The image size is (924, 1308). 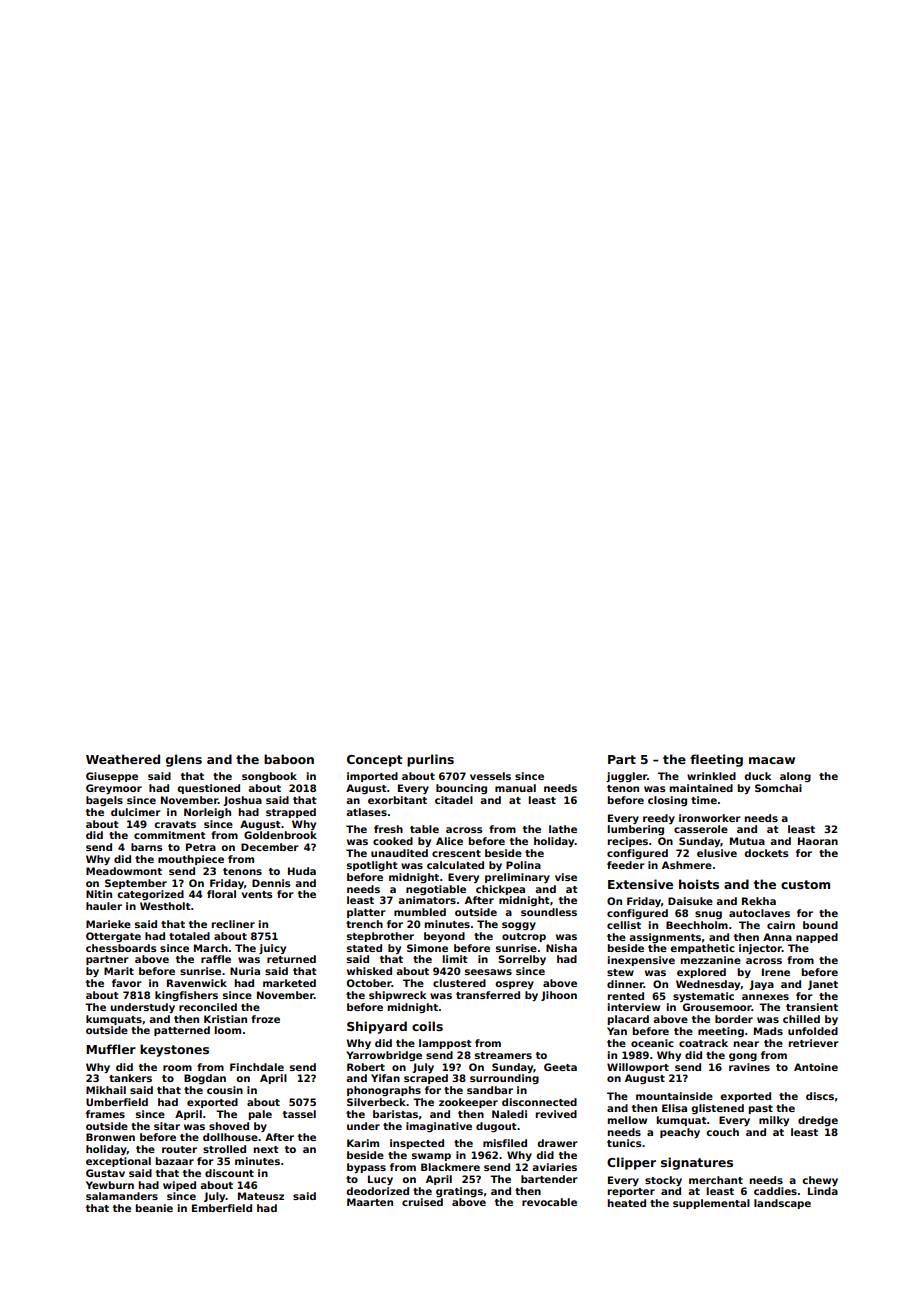 What do you see at coordinates (795, 777) in the screenshot?
I see `along` at bounding box center [795, 777].
